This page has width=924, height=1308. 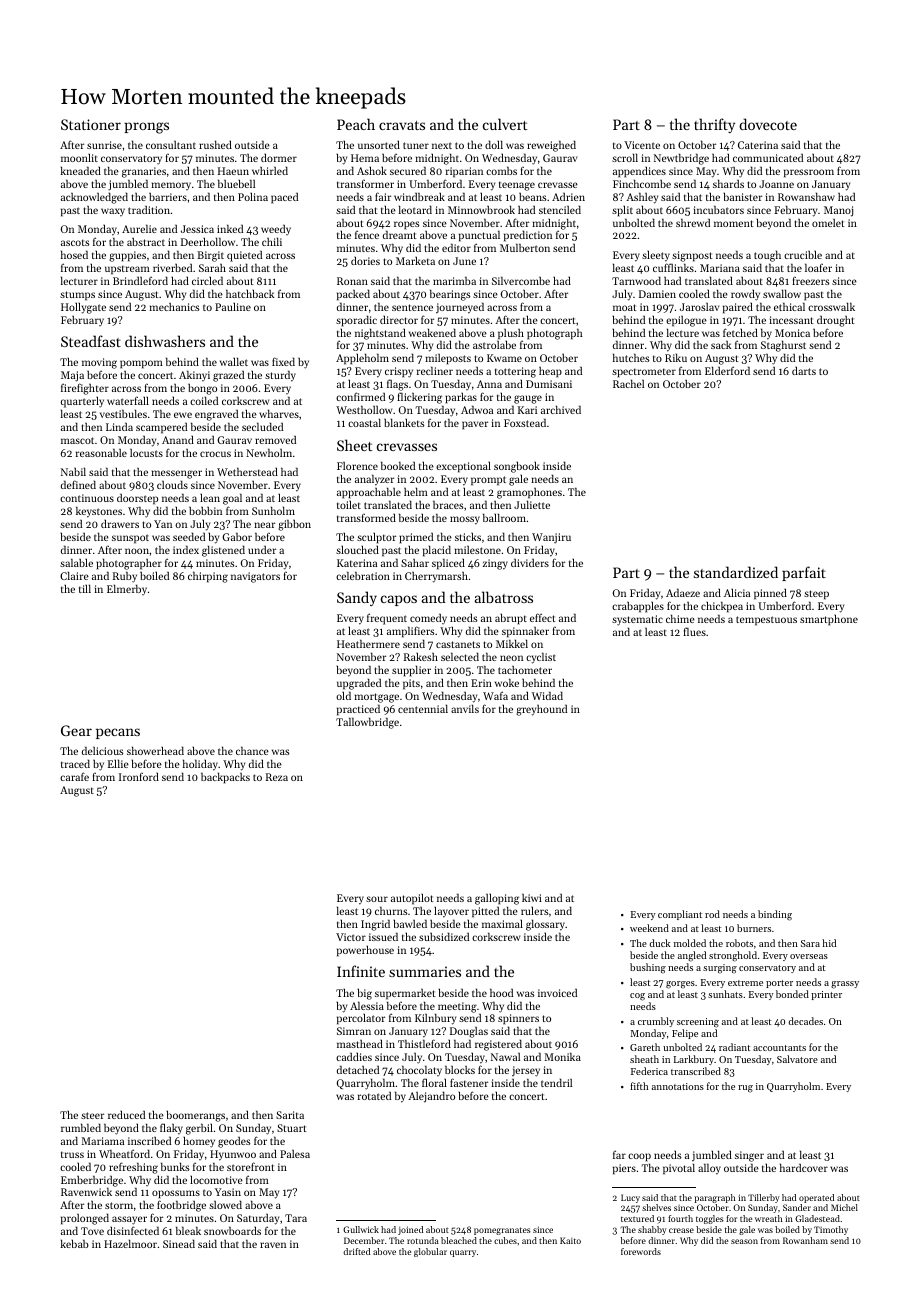 I want to click on inked, so click(x=230, y=228).
